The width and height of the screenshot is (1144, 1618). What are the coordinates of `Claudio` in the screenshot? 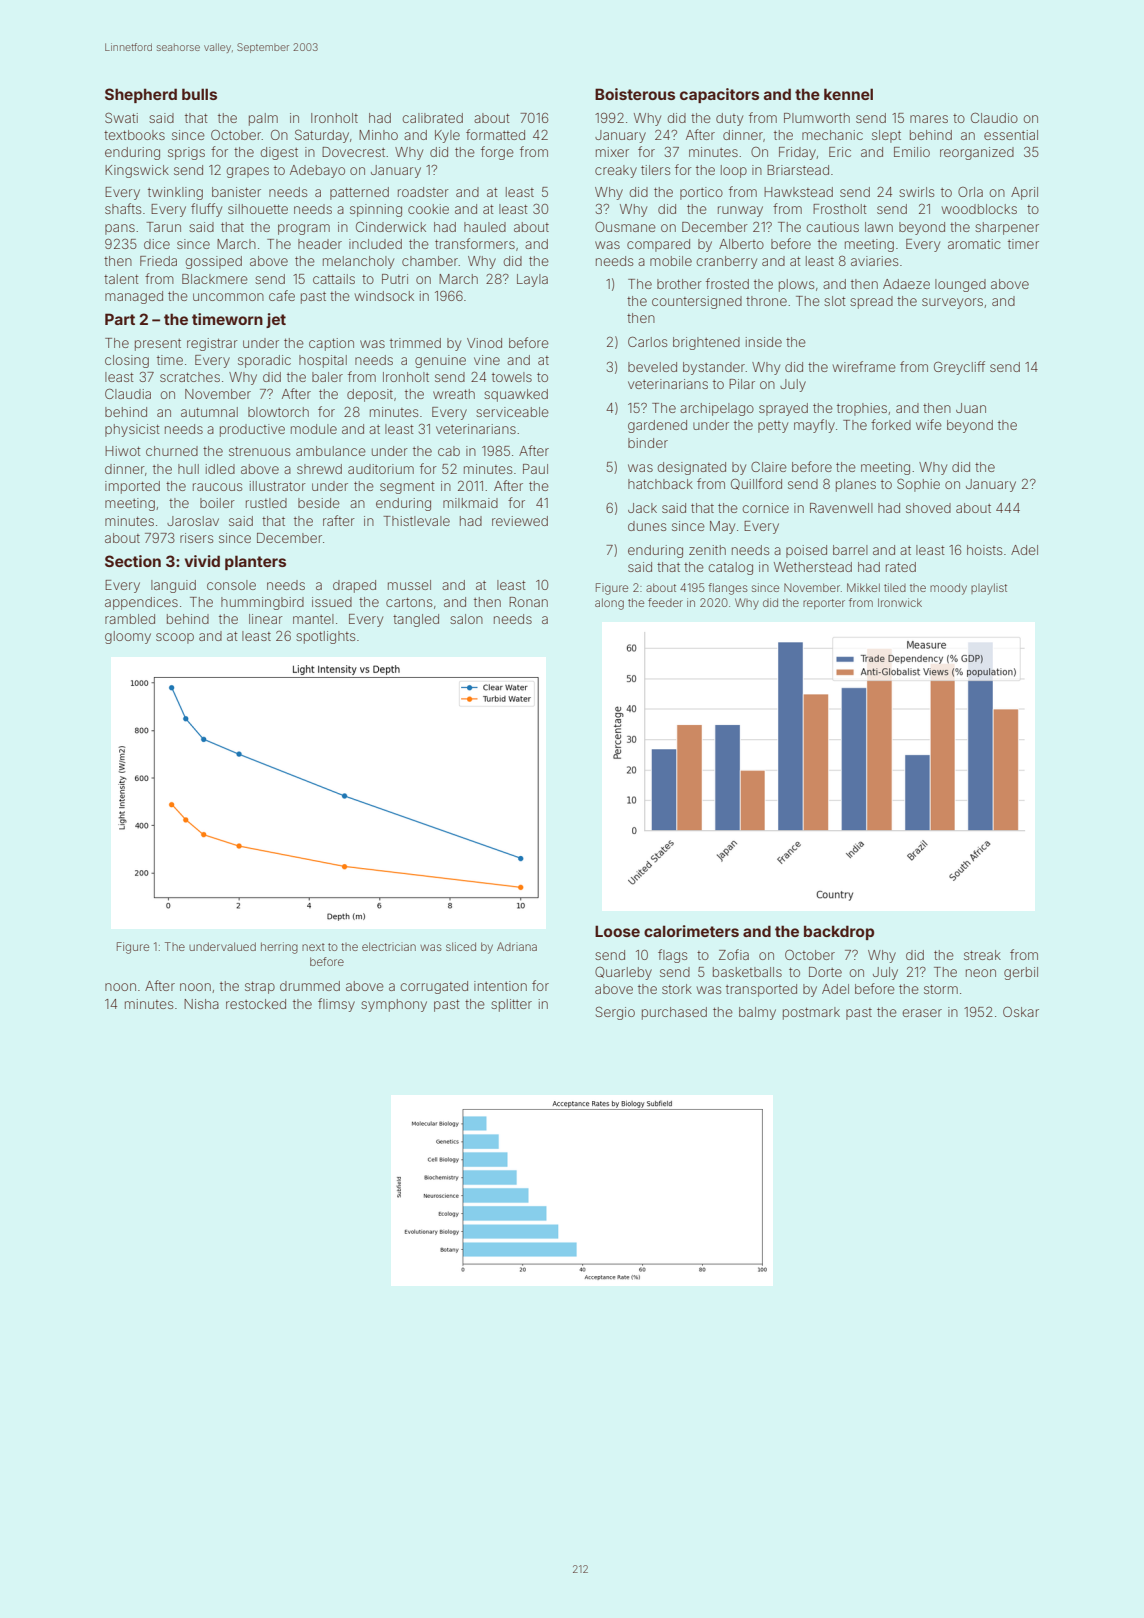 It's located at (994, 117).
